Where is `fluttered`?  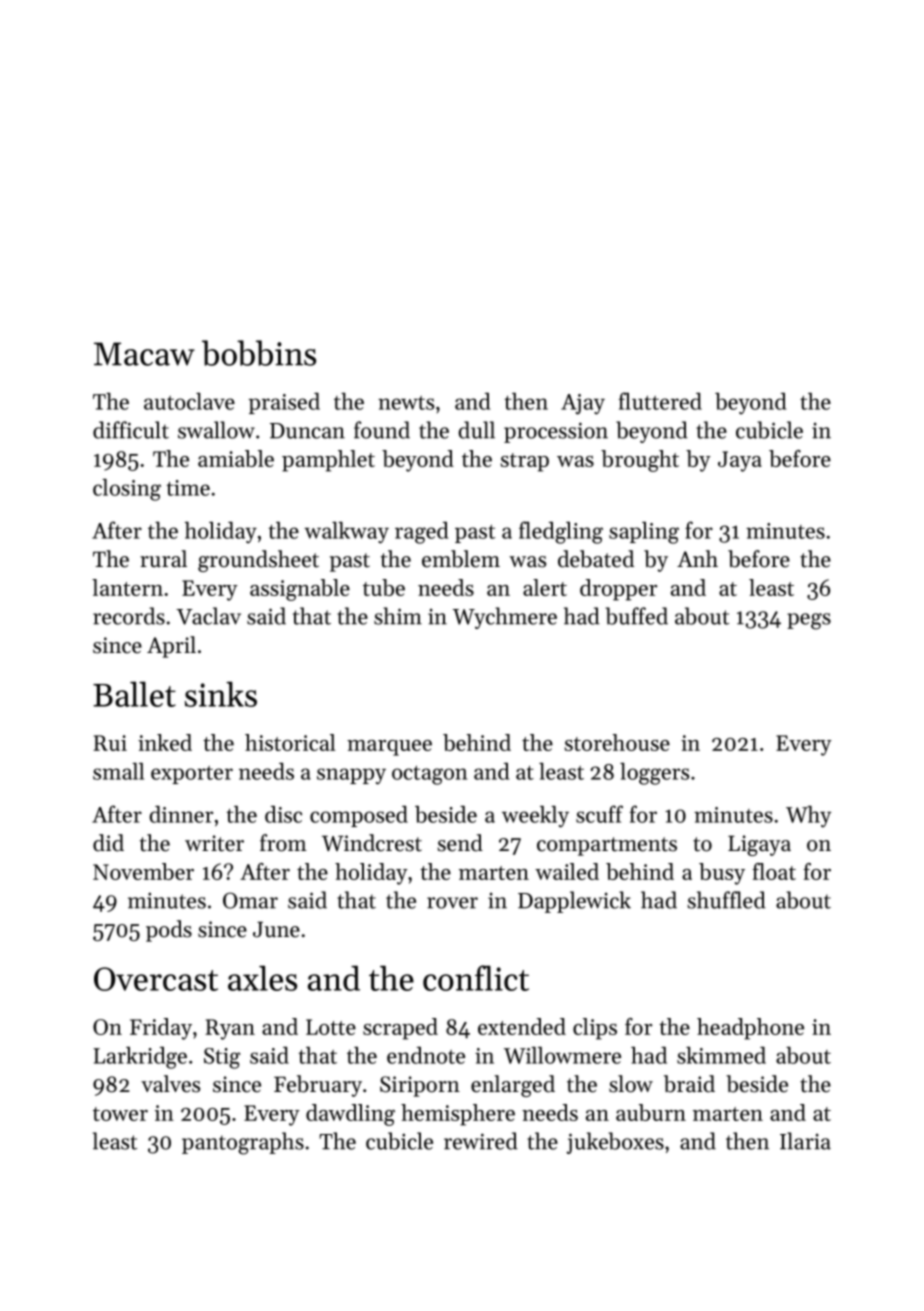 fluttered is located at coordinates (660, 401).
